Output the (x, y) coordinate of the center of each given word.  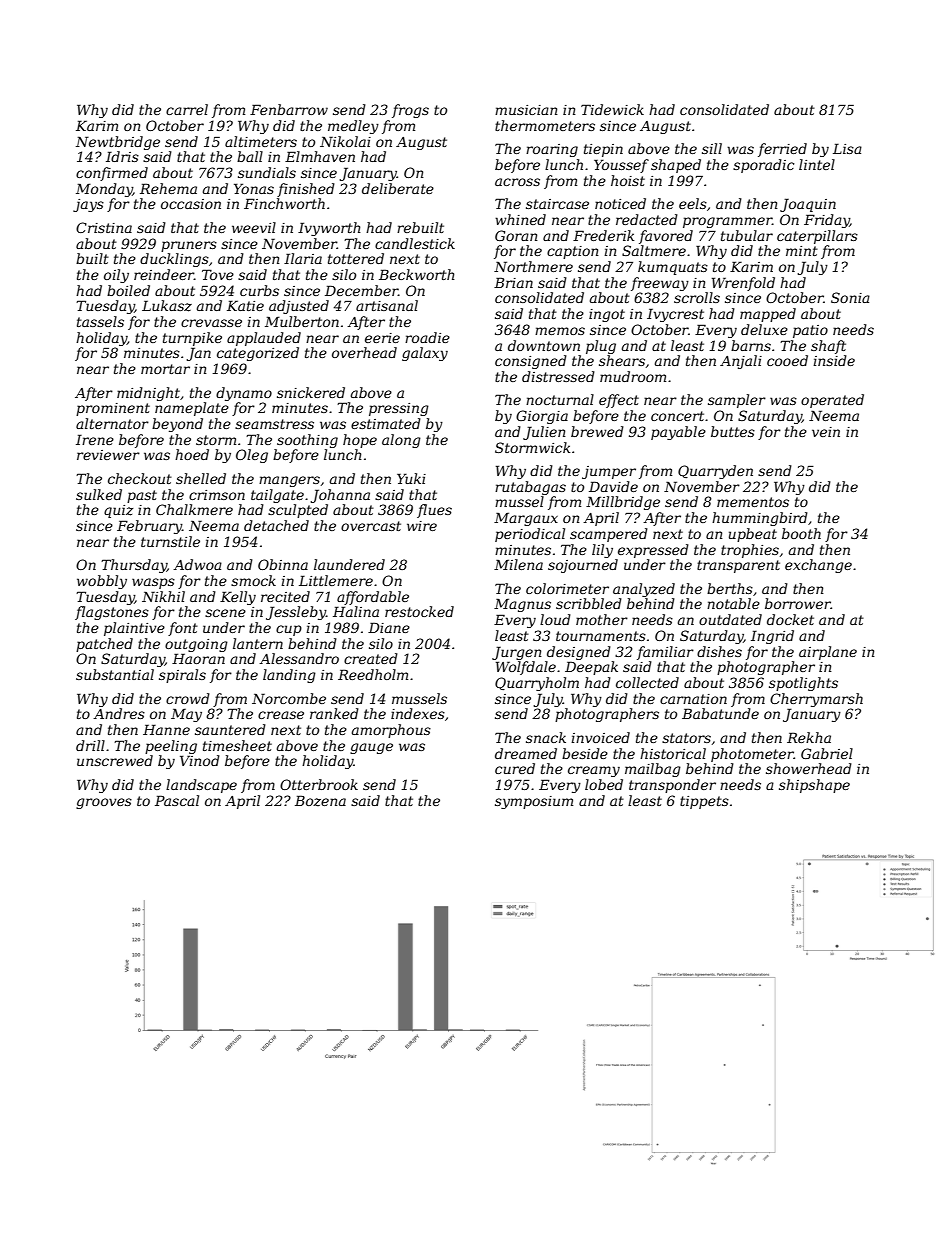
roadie (427, 337)
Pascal (177, 800)
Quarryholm (537, 684)
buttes (733, 431)
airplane (828, 653)
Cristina (104, 227)
